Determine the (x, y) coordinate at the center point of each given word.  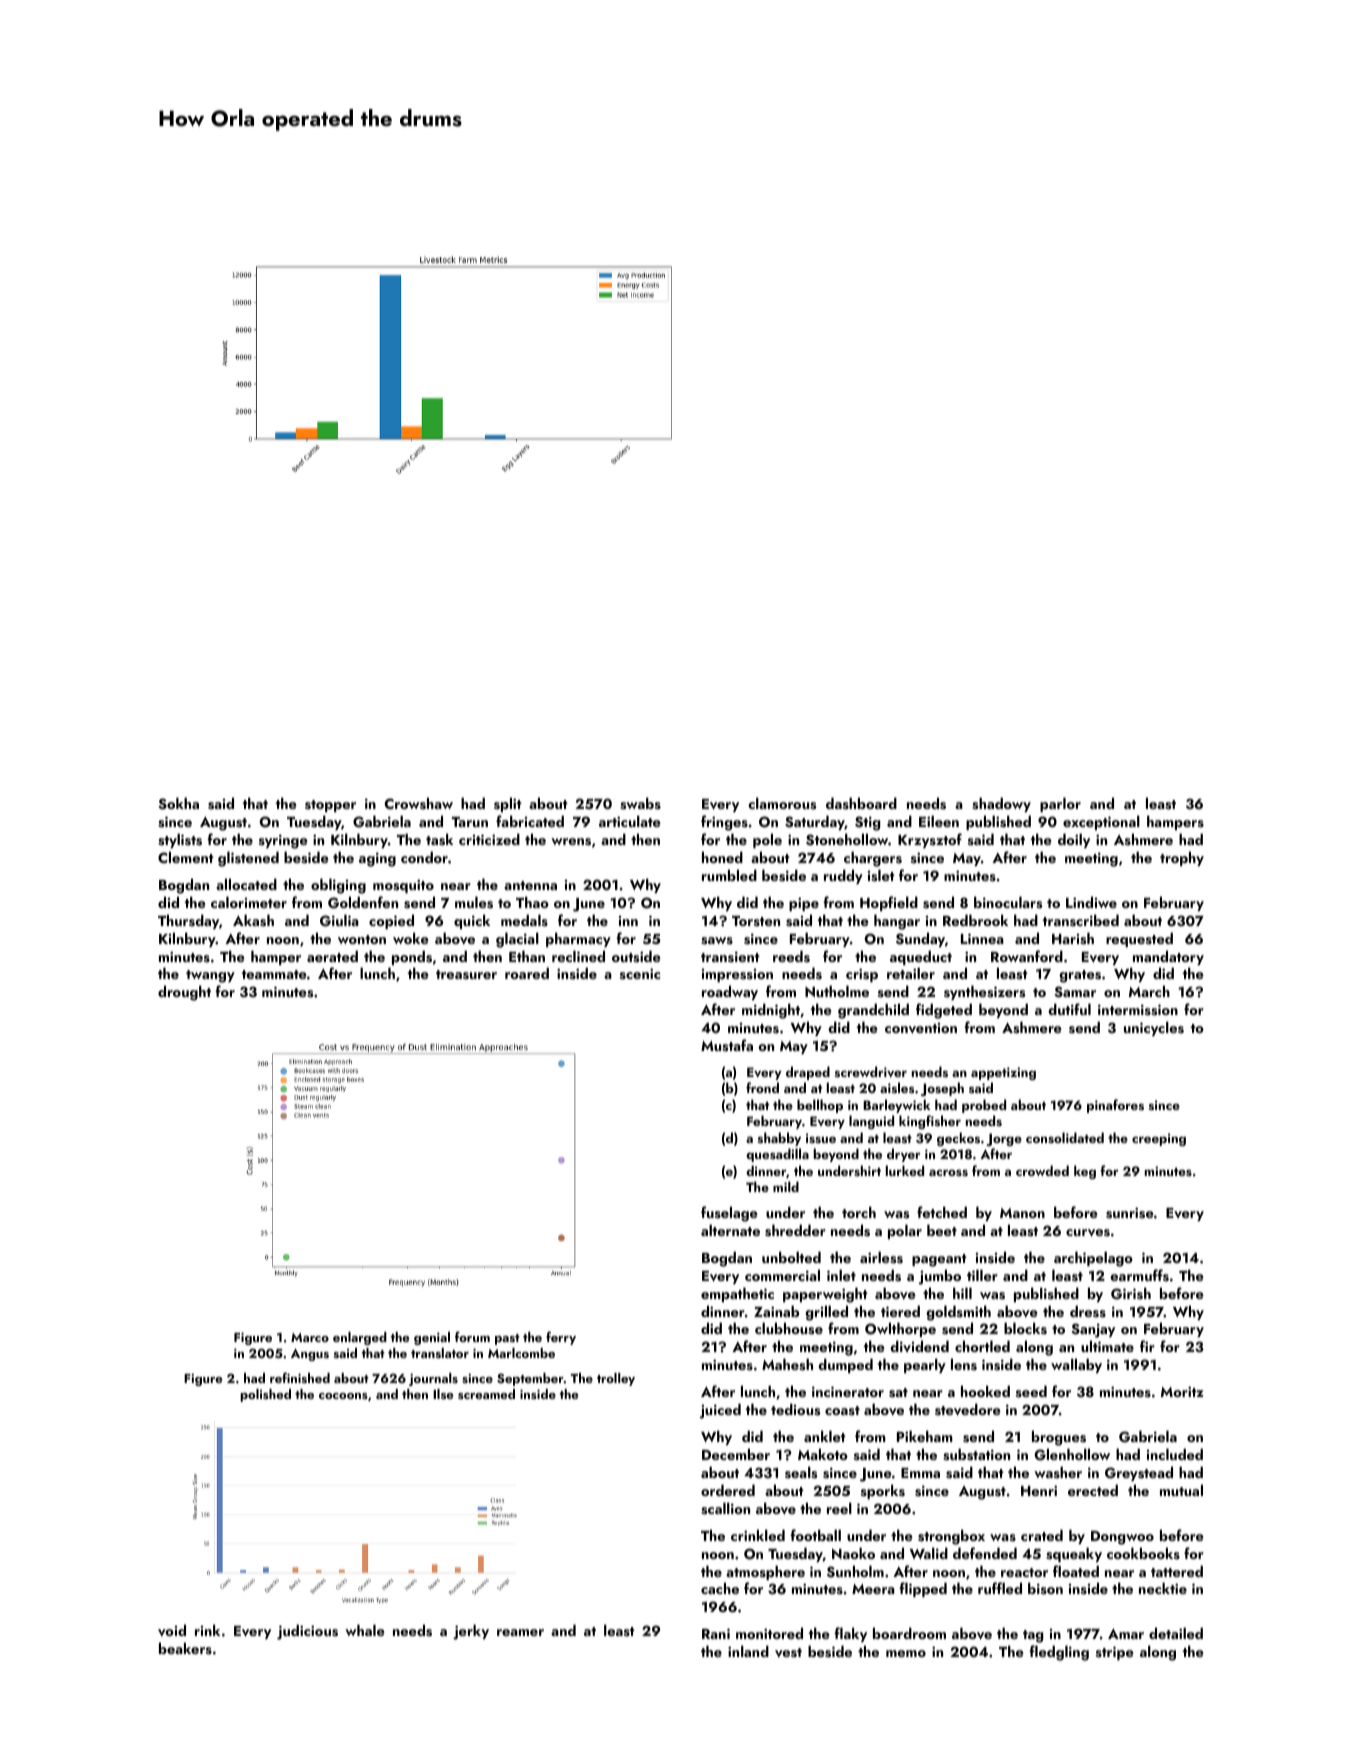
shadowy (1001, 804)
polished (265, 1395)
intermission (1138, 1010)
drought (184, 993)
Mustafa (727, 1045)
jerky (471, 1632)
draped (808, 1073)
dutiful (1069, 1009)
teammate (274, 974)
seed (1031, 1391)
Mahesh (787, 1364)
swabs (640, 803)
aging (377, 859)
